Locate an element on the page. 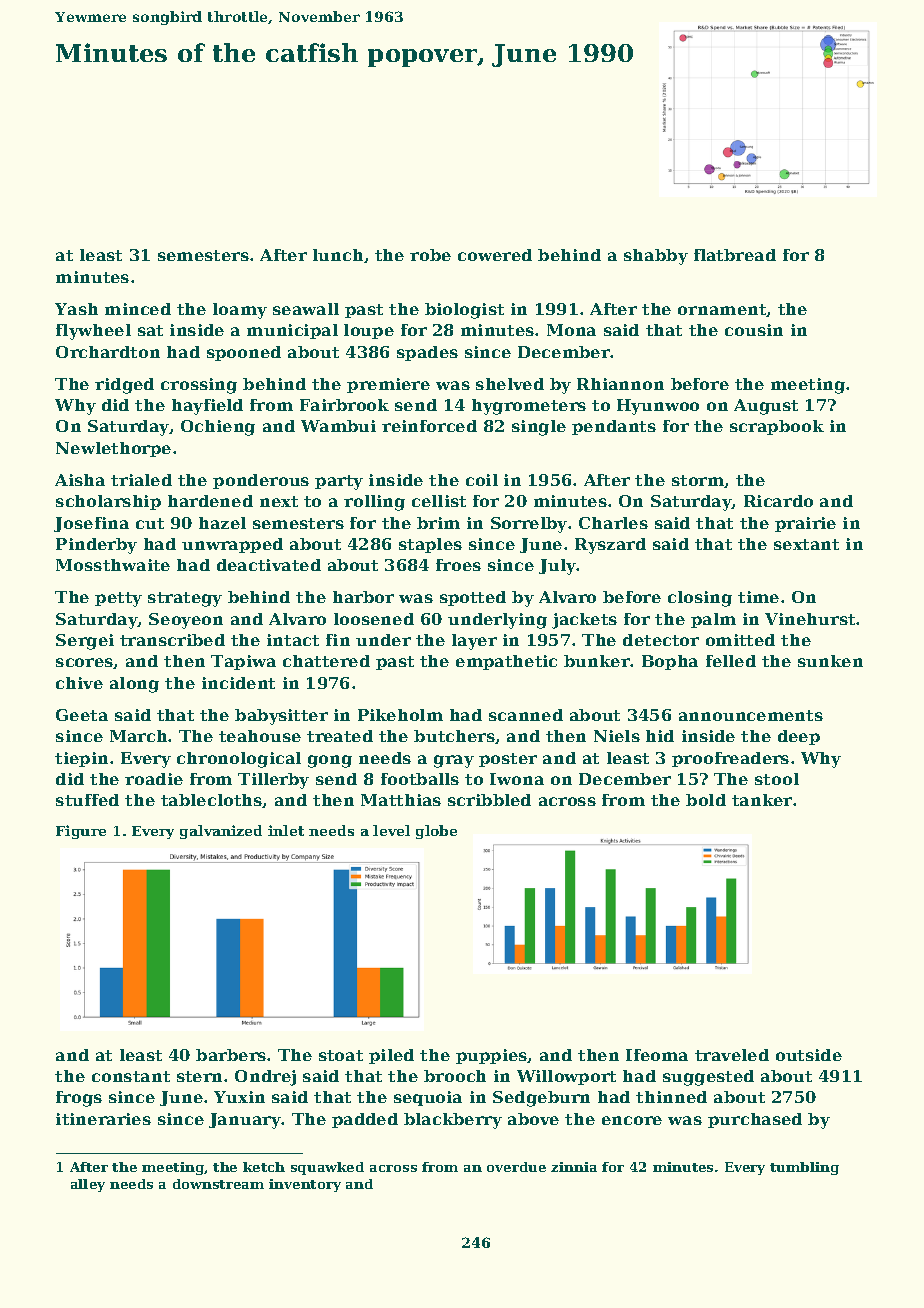 The image size is (924, 1308). cowered is located at coordinates (495, 255).
